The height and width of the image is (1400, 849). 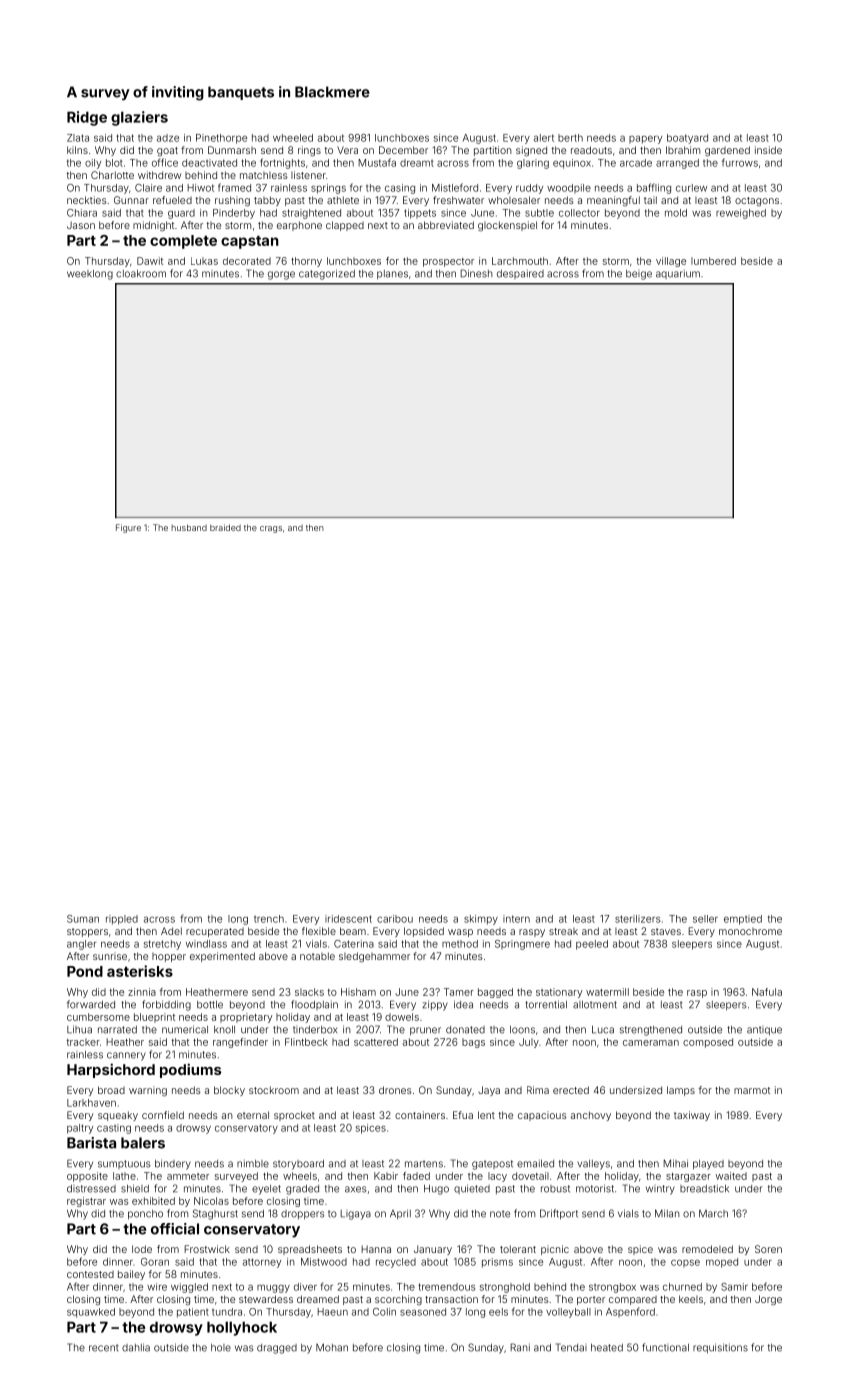 I want to click on wheeled, so click(x=293, y=138).
